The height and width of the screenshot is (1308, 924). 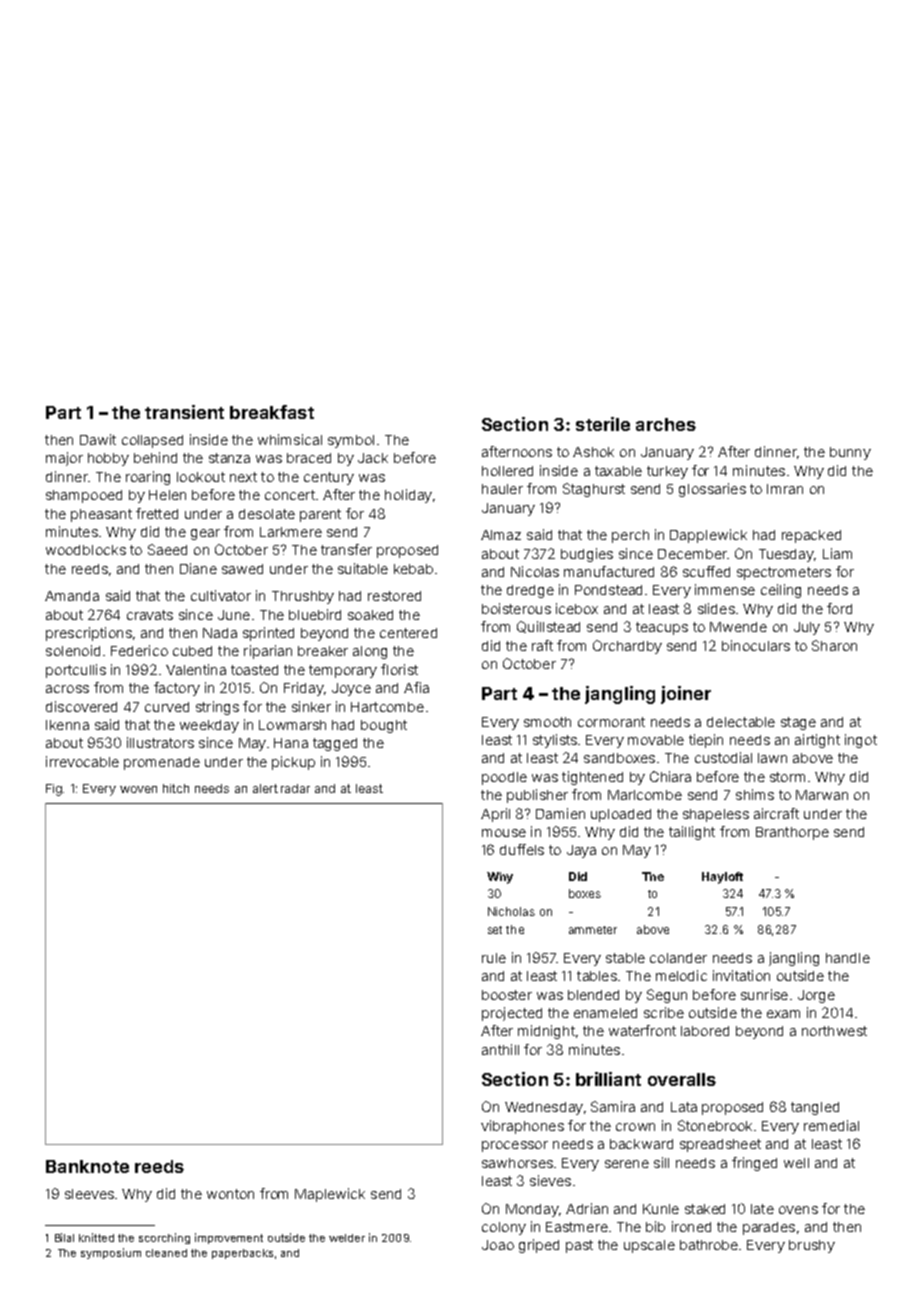 I want to click on booster, so click(x=507, y=995).
